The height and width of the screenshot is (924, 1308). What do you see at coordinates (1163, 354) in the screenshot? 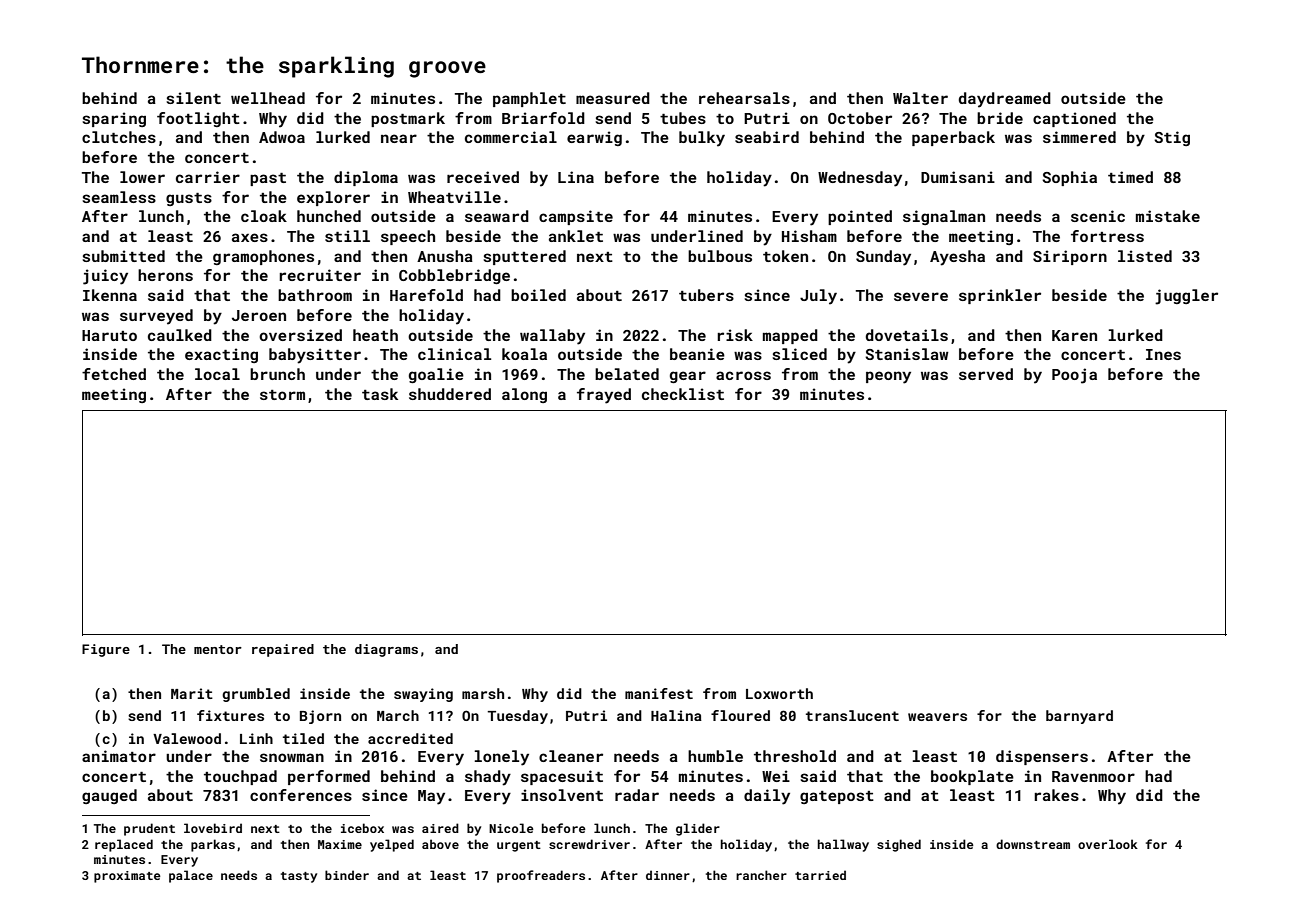
I see `Ines` at bounding box center [1163, 354].
